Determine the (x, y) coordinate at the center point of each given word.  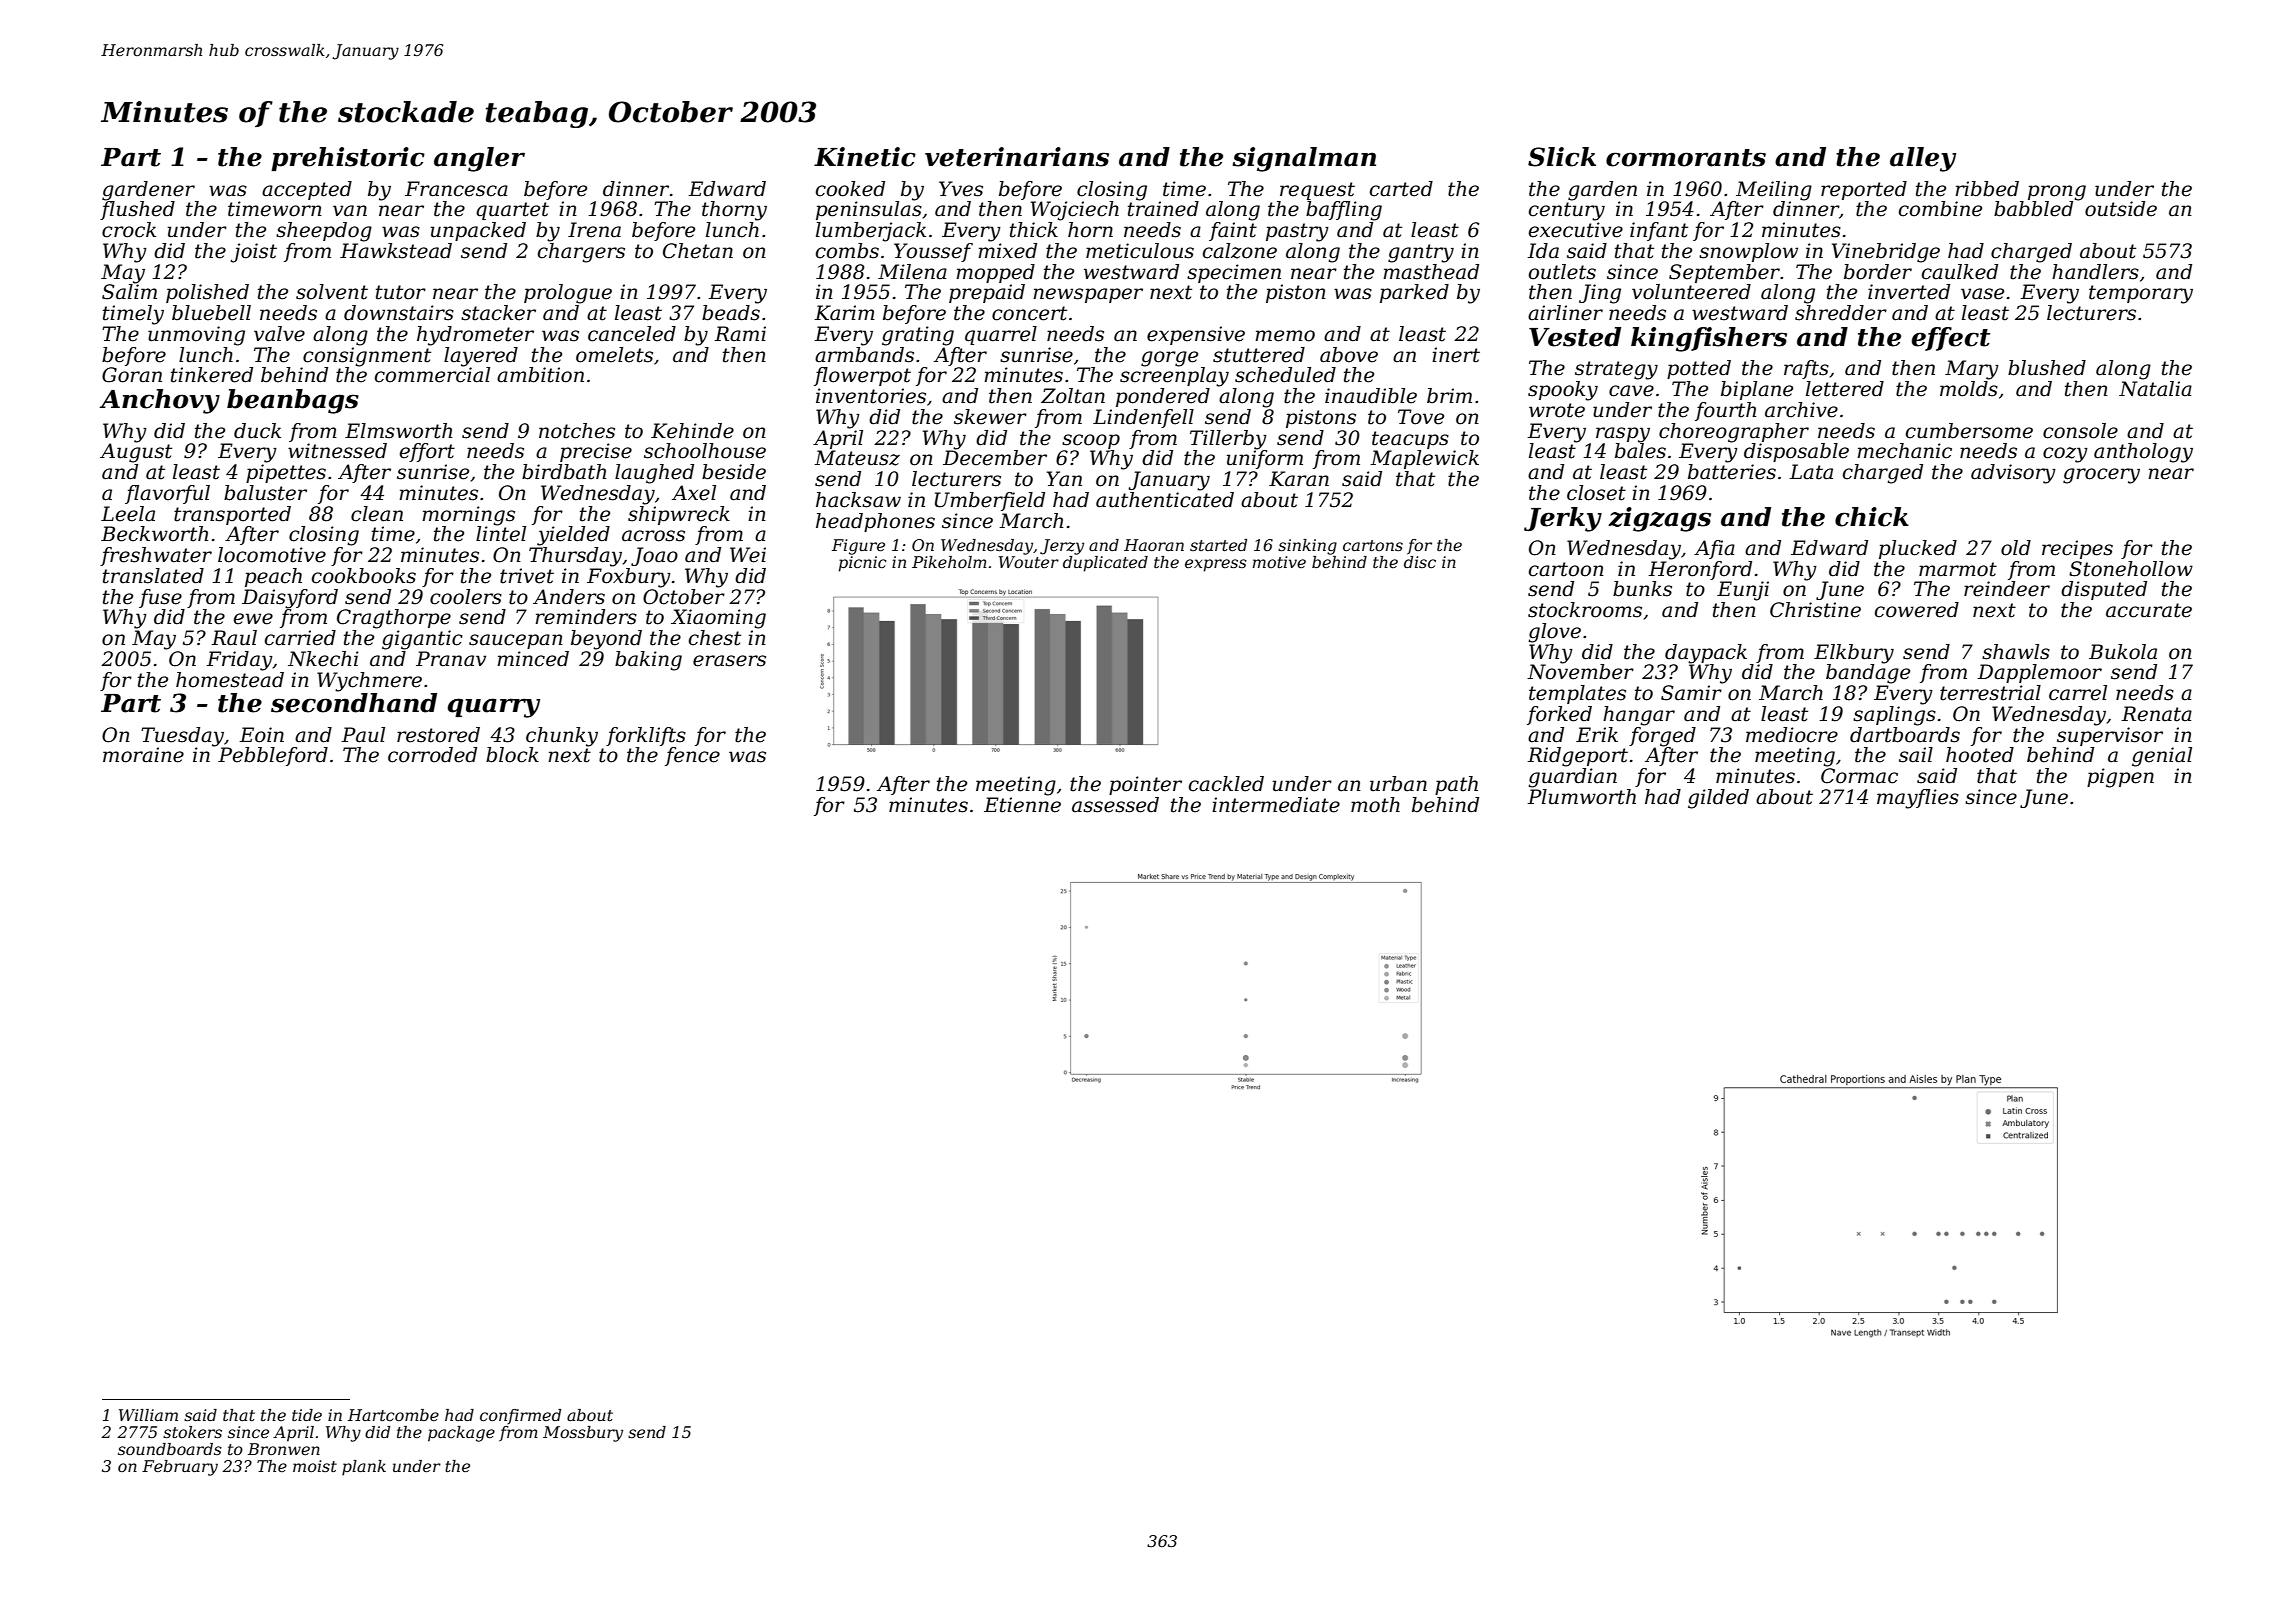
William (148, 1415)
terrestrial (1990, 693)
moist (315, 1466)
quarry (494, 708)
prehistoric (348, 159)
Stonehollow (2131, 569)
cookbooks (364, 576)
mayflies (1918, 799)
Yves (961, 189)
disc (1420, 562)
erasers (729, 661)
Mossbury (583, 1434)
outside (2121, 209)
